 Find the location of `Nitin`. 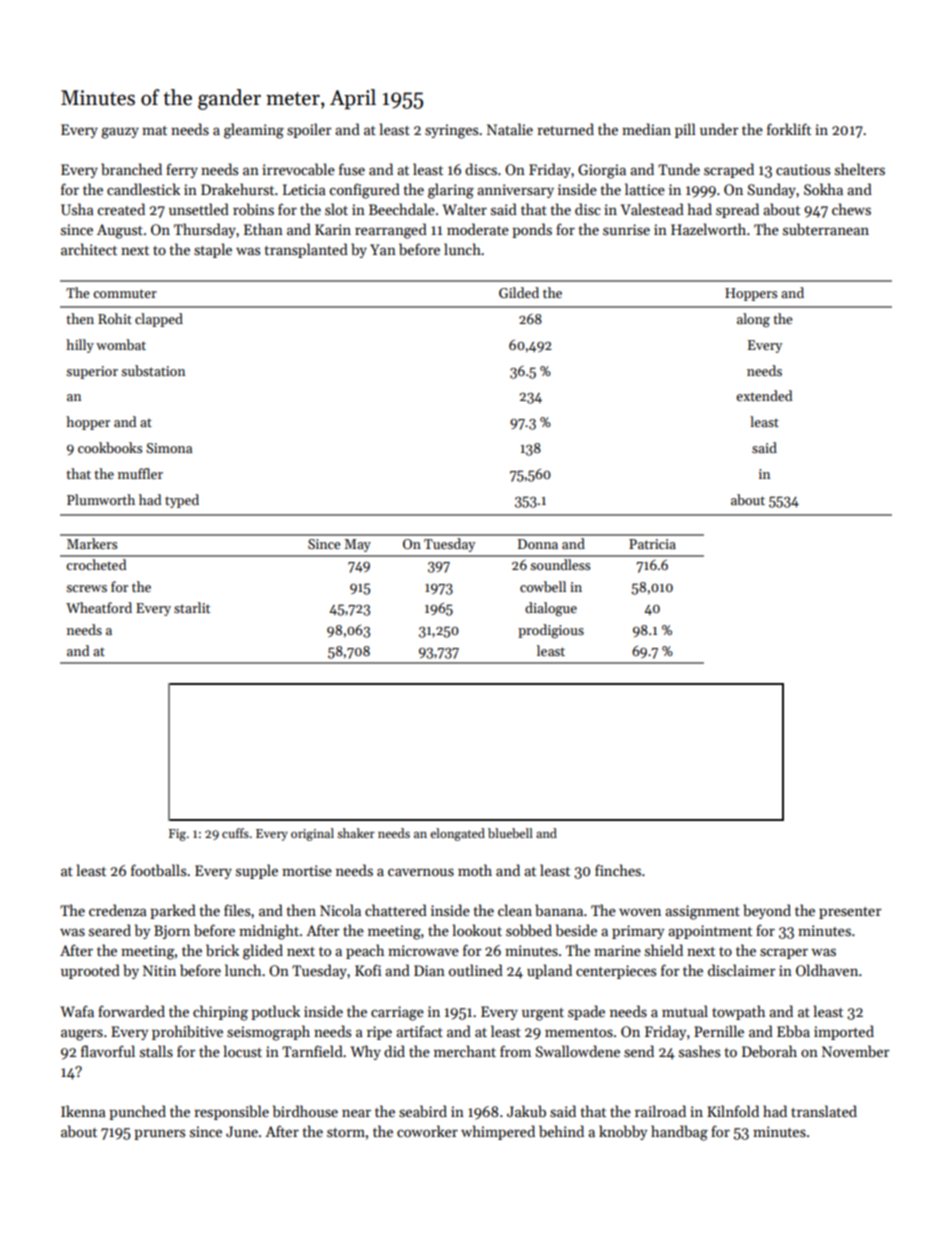

Nitin is located at coordinates (159, 970).
